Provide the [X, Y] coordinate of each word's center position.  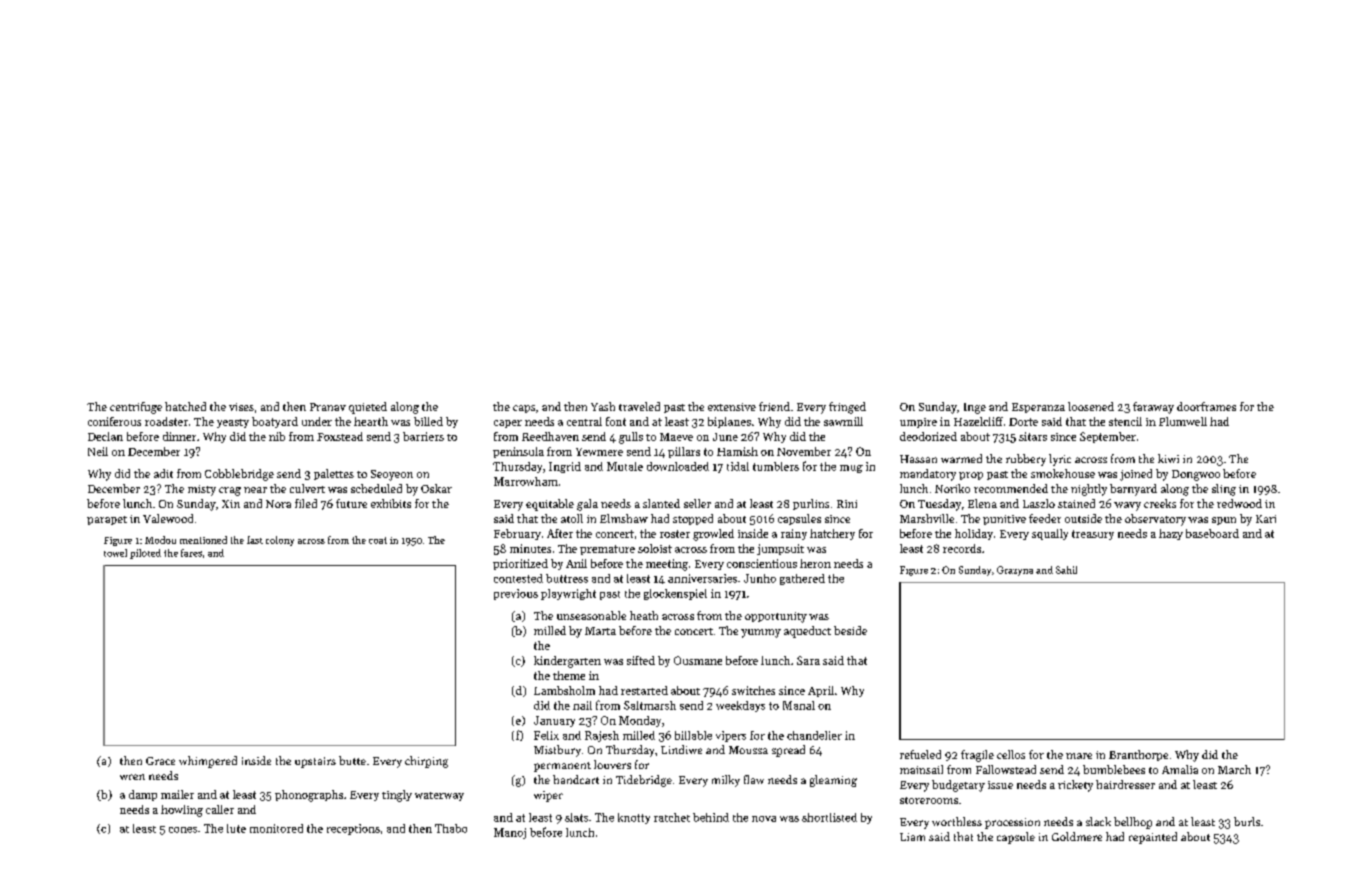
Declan [105, 436]
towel [115, 553]
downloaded [678, 466]
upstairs [315, 762]
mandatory [928, 475]
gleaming [833, 781]
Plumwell [1183, 421]
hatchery [832, 534]
